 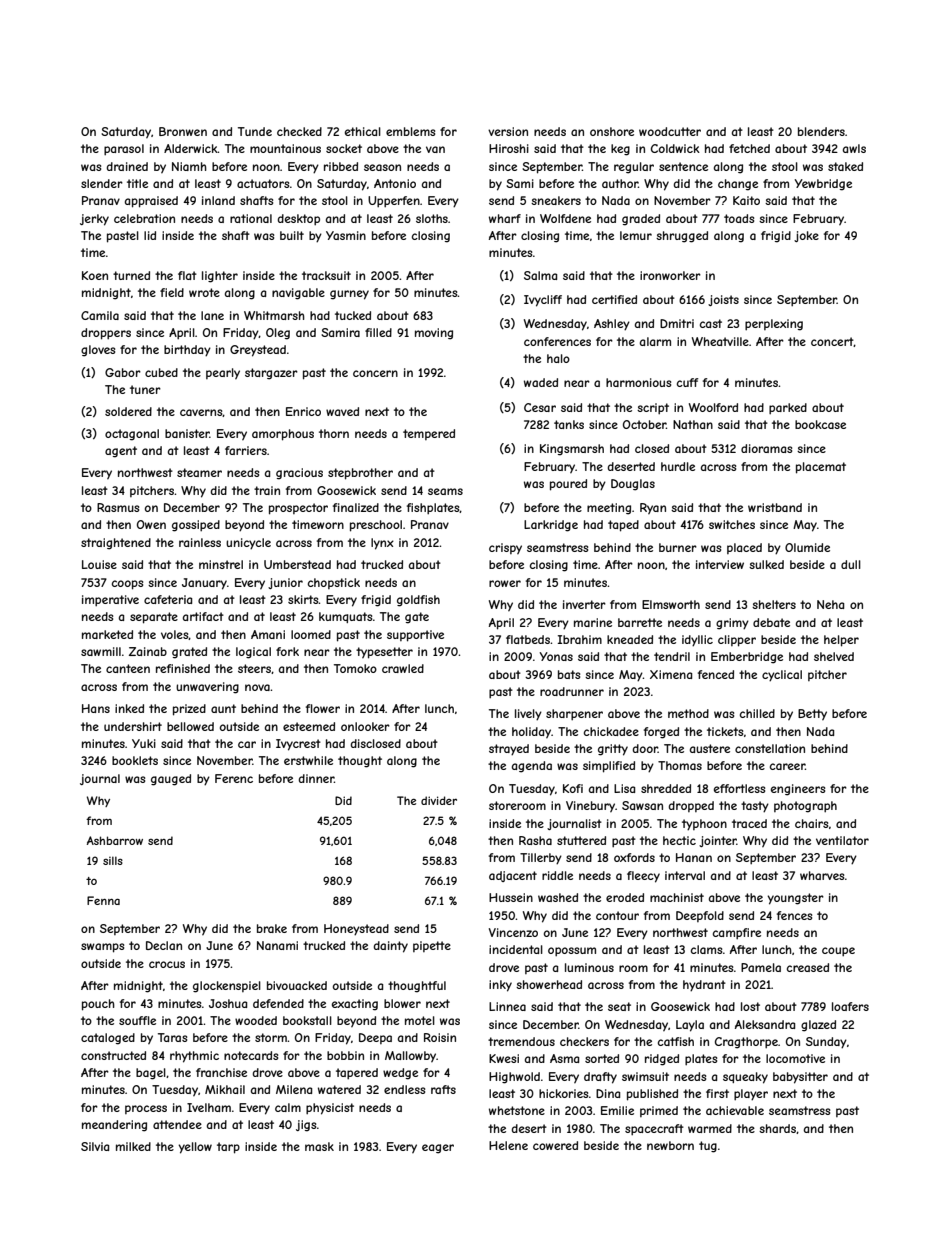 I want to click on chopstick, so click(x=334, y=583).
